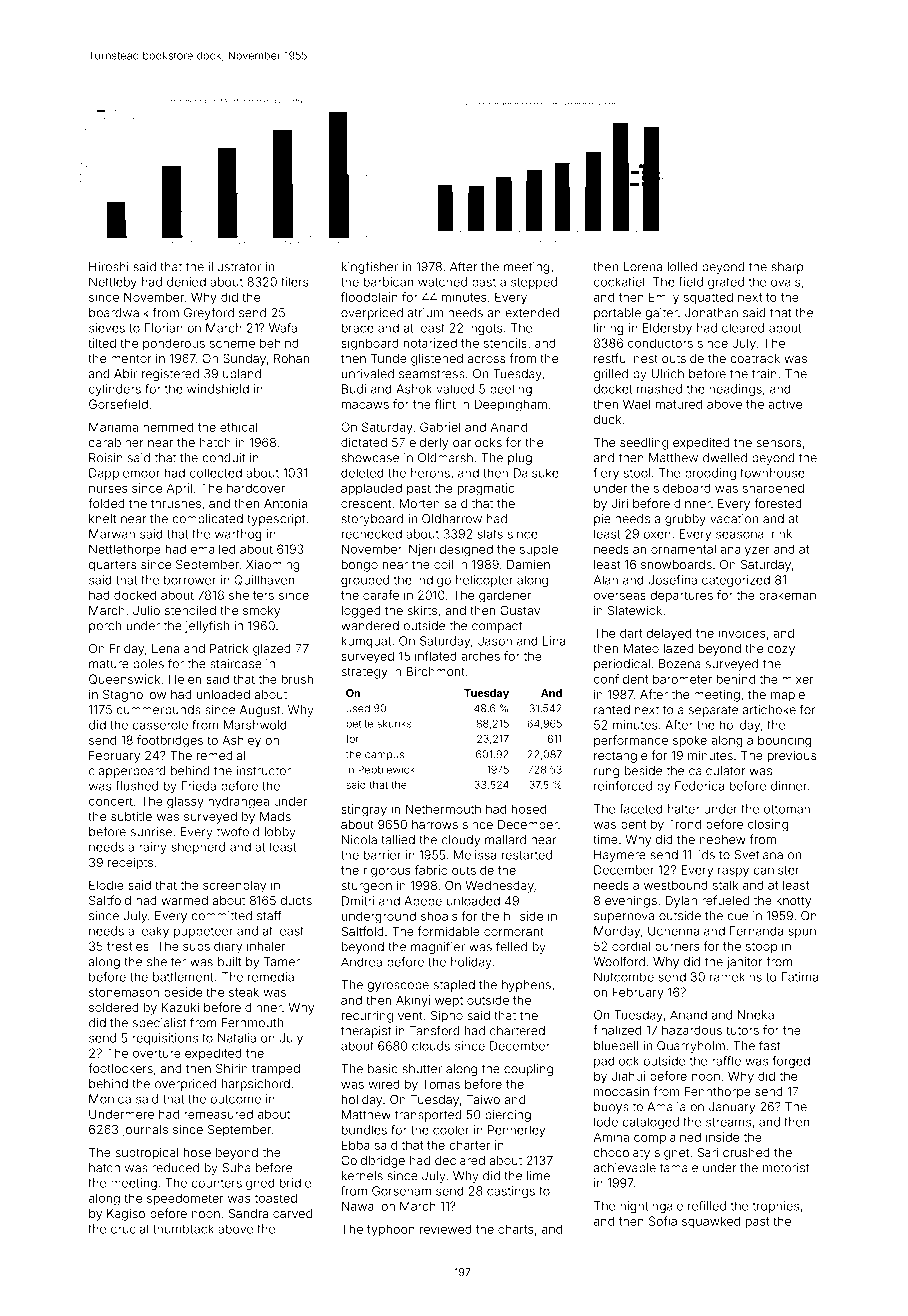  I want to click on barbican, so click(388, 282).
